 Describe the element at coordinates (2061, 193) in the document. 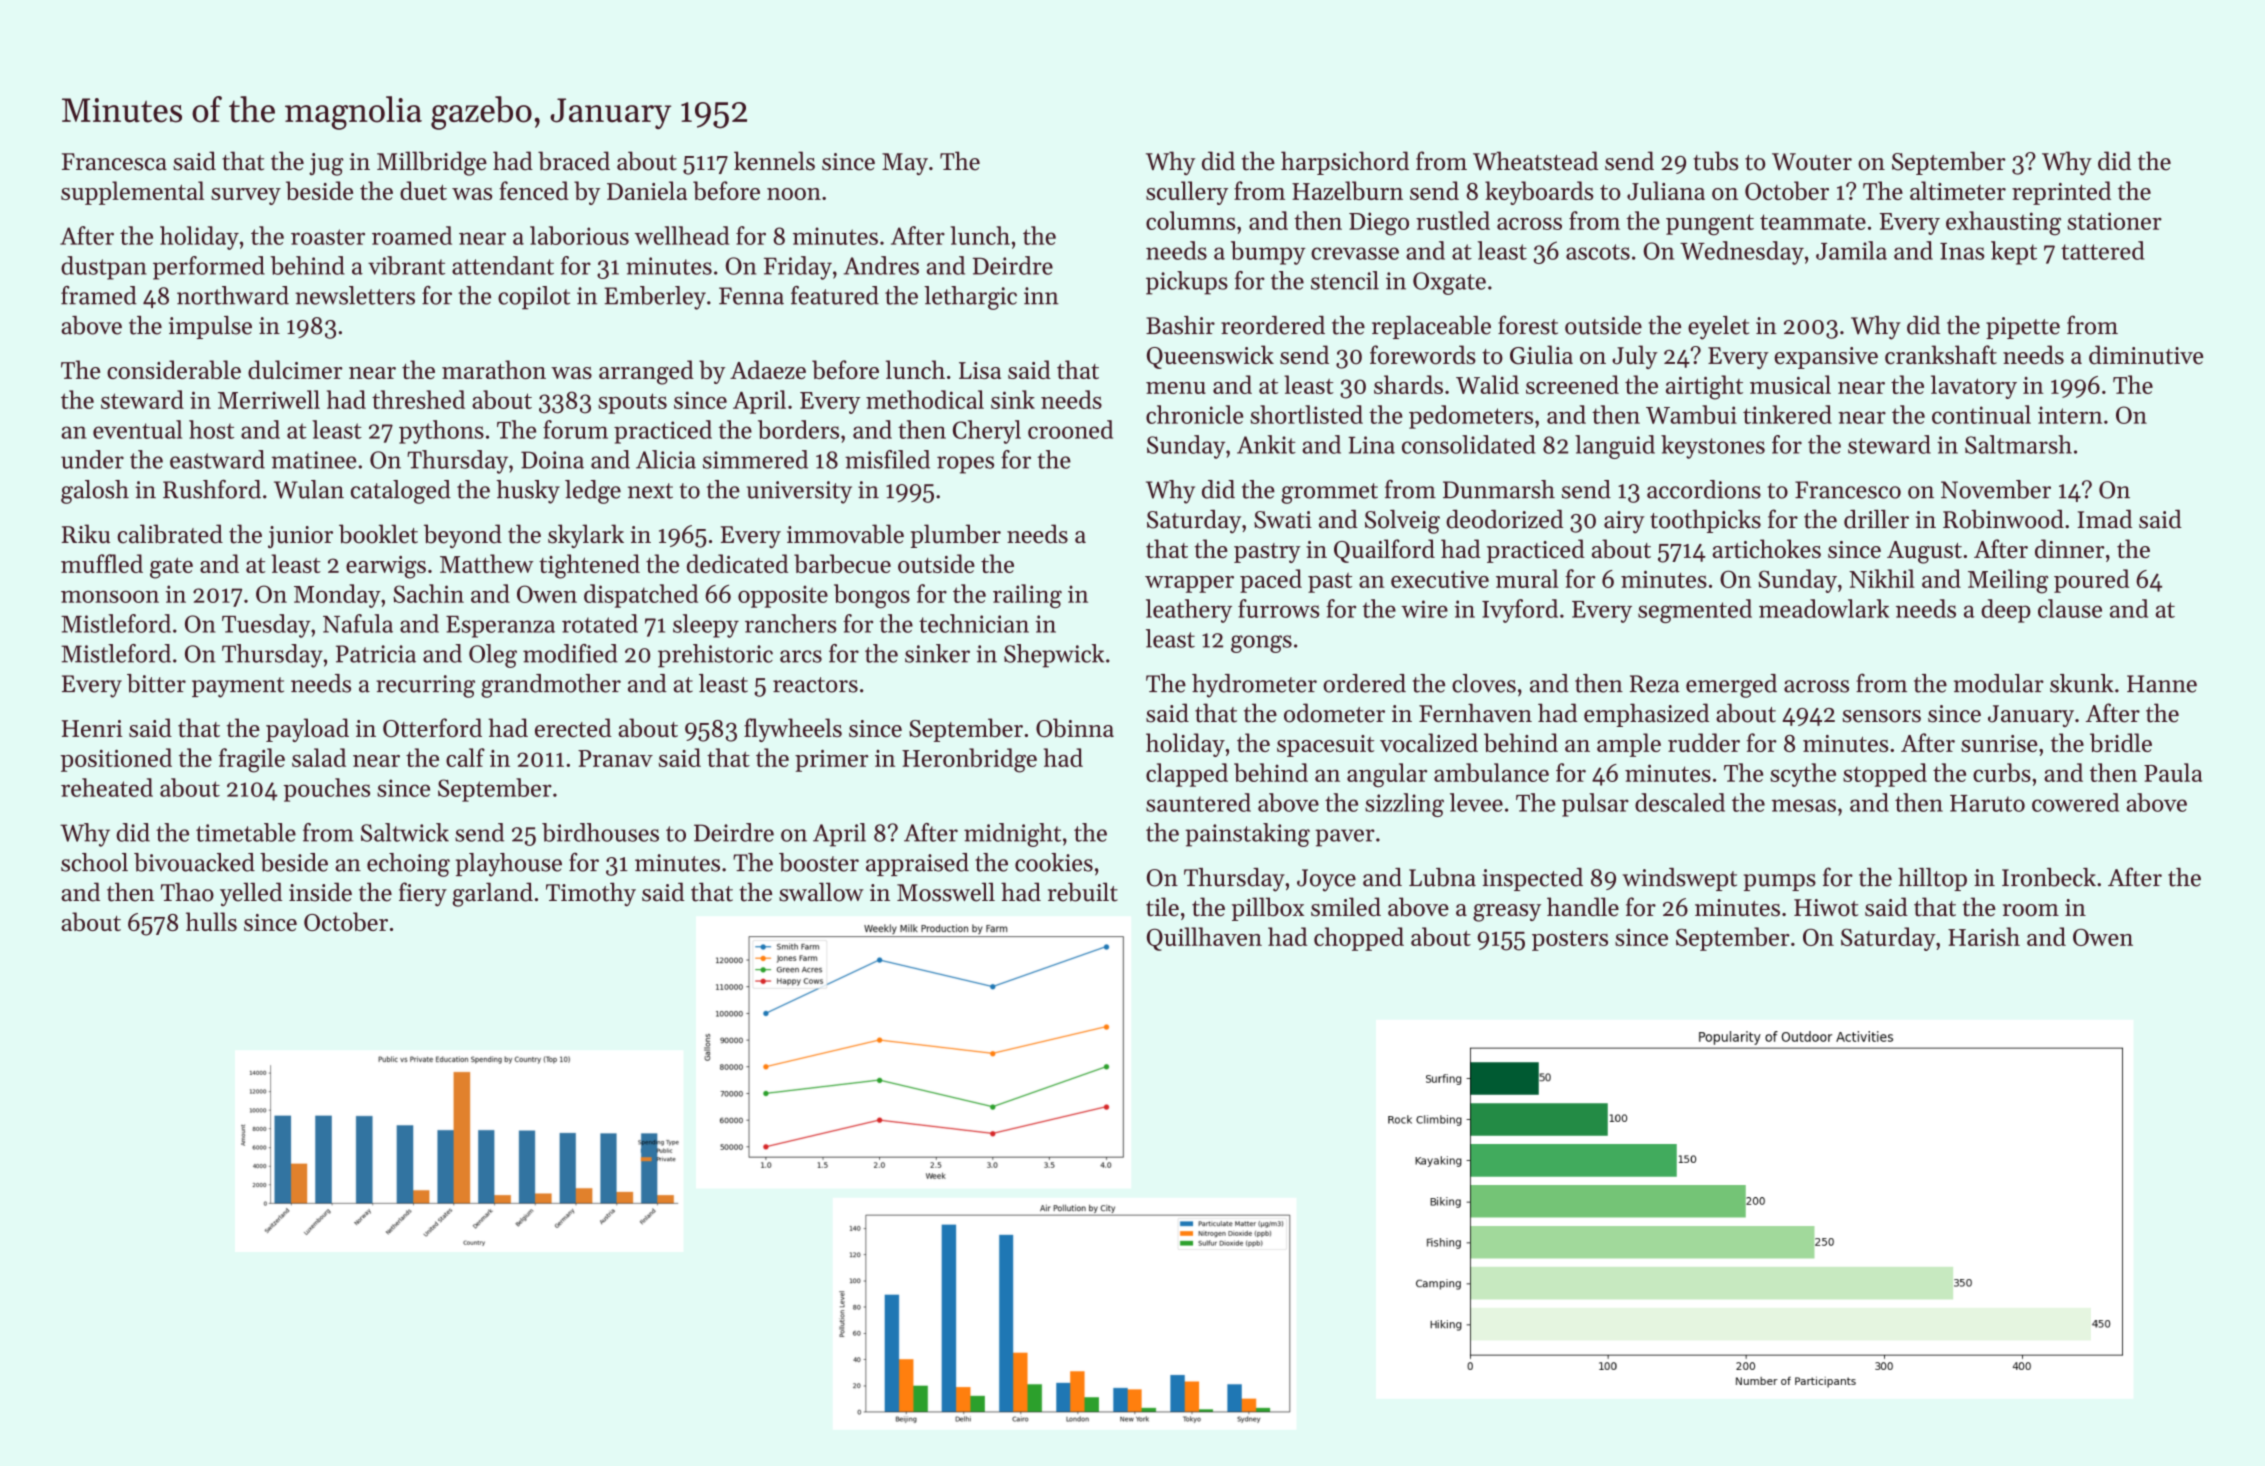

I see `reprinted` at that location.
